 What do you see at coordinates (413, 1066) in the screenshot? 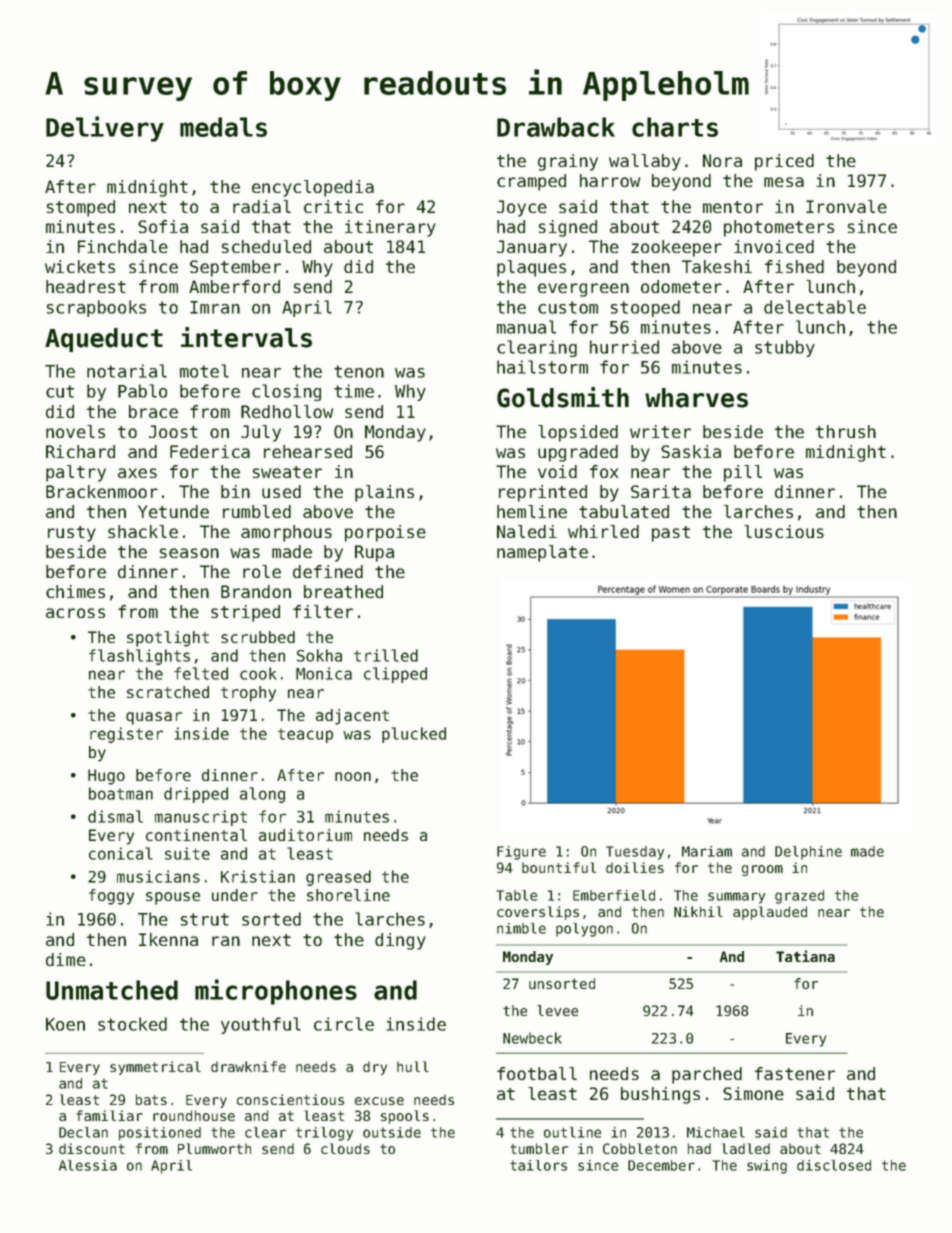
I see `hull` at bounding box center [413, 1066].
